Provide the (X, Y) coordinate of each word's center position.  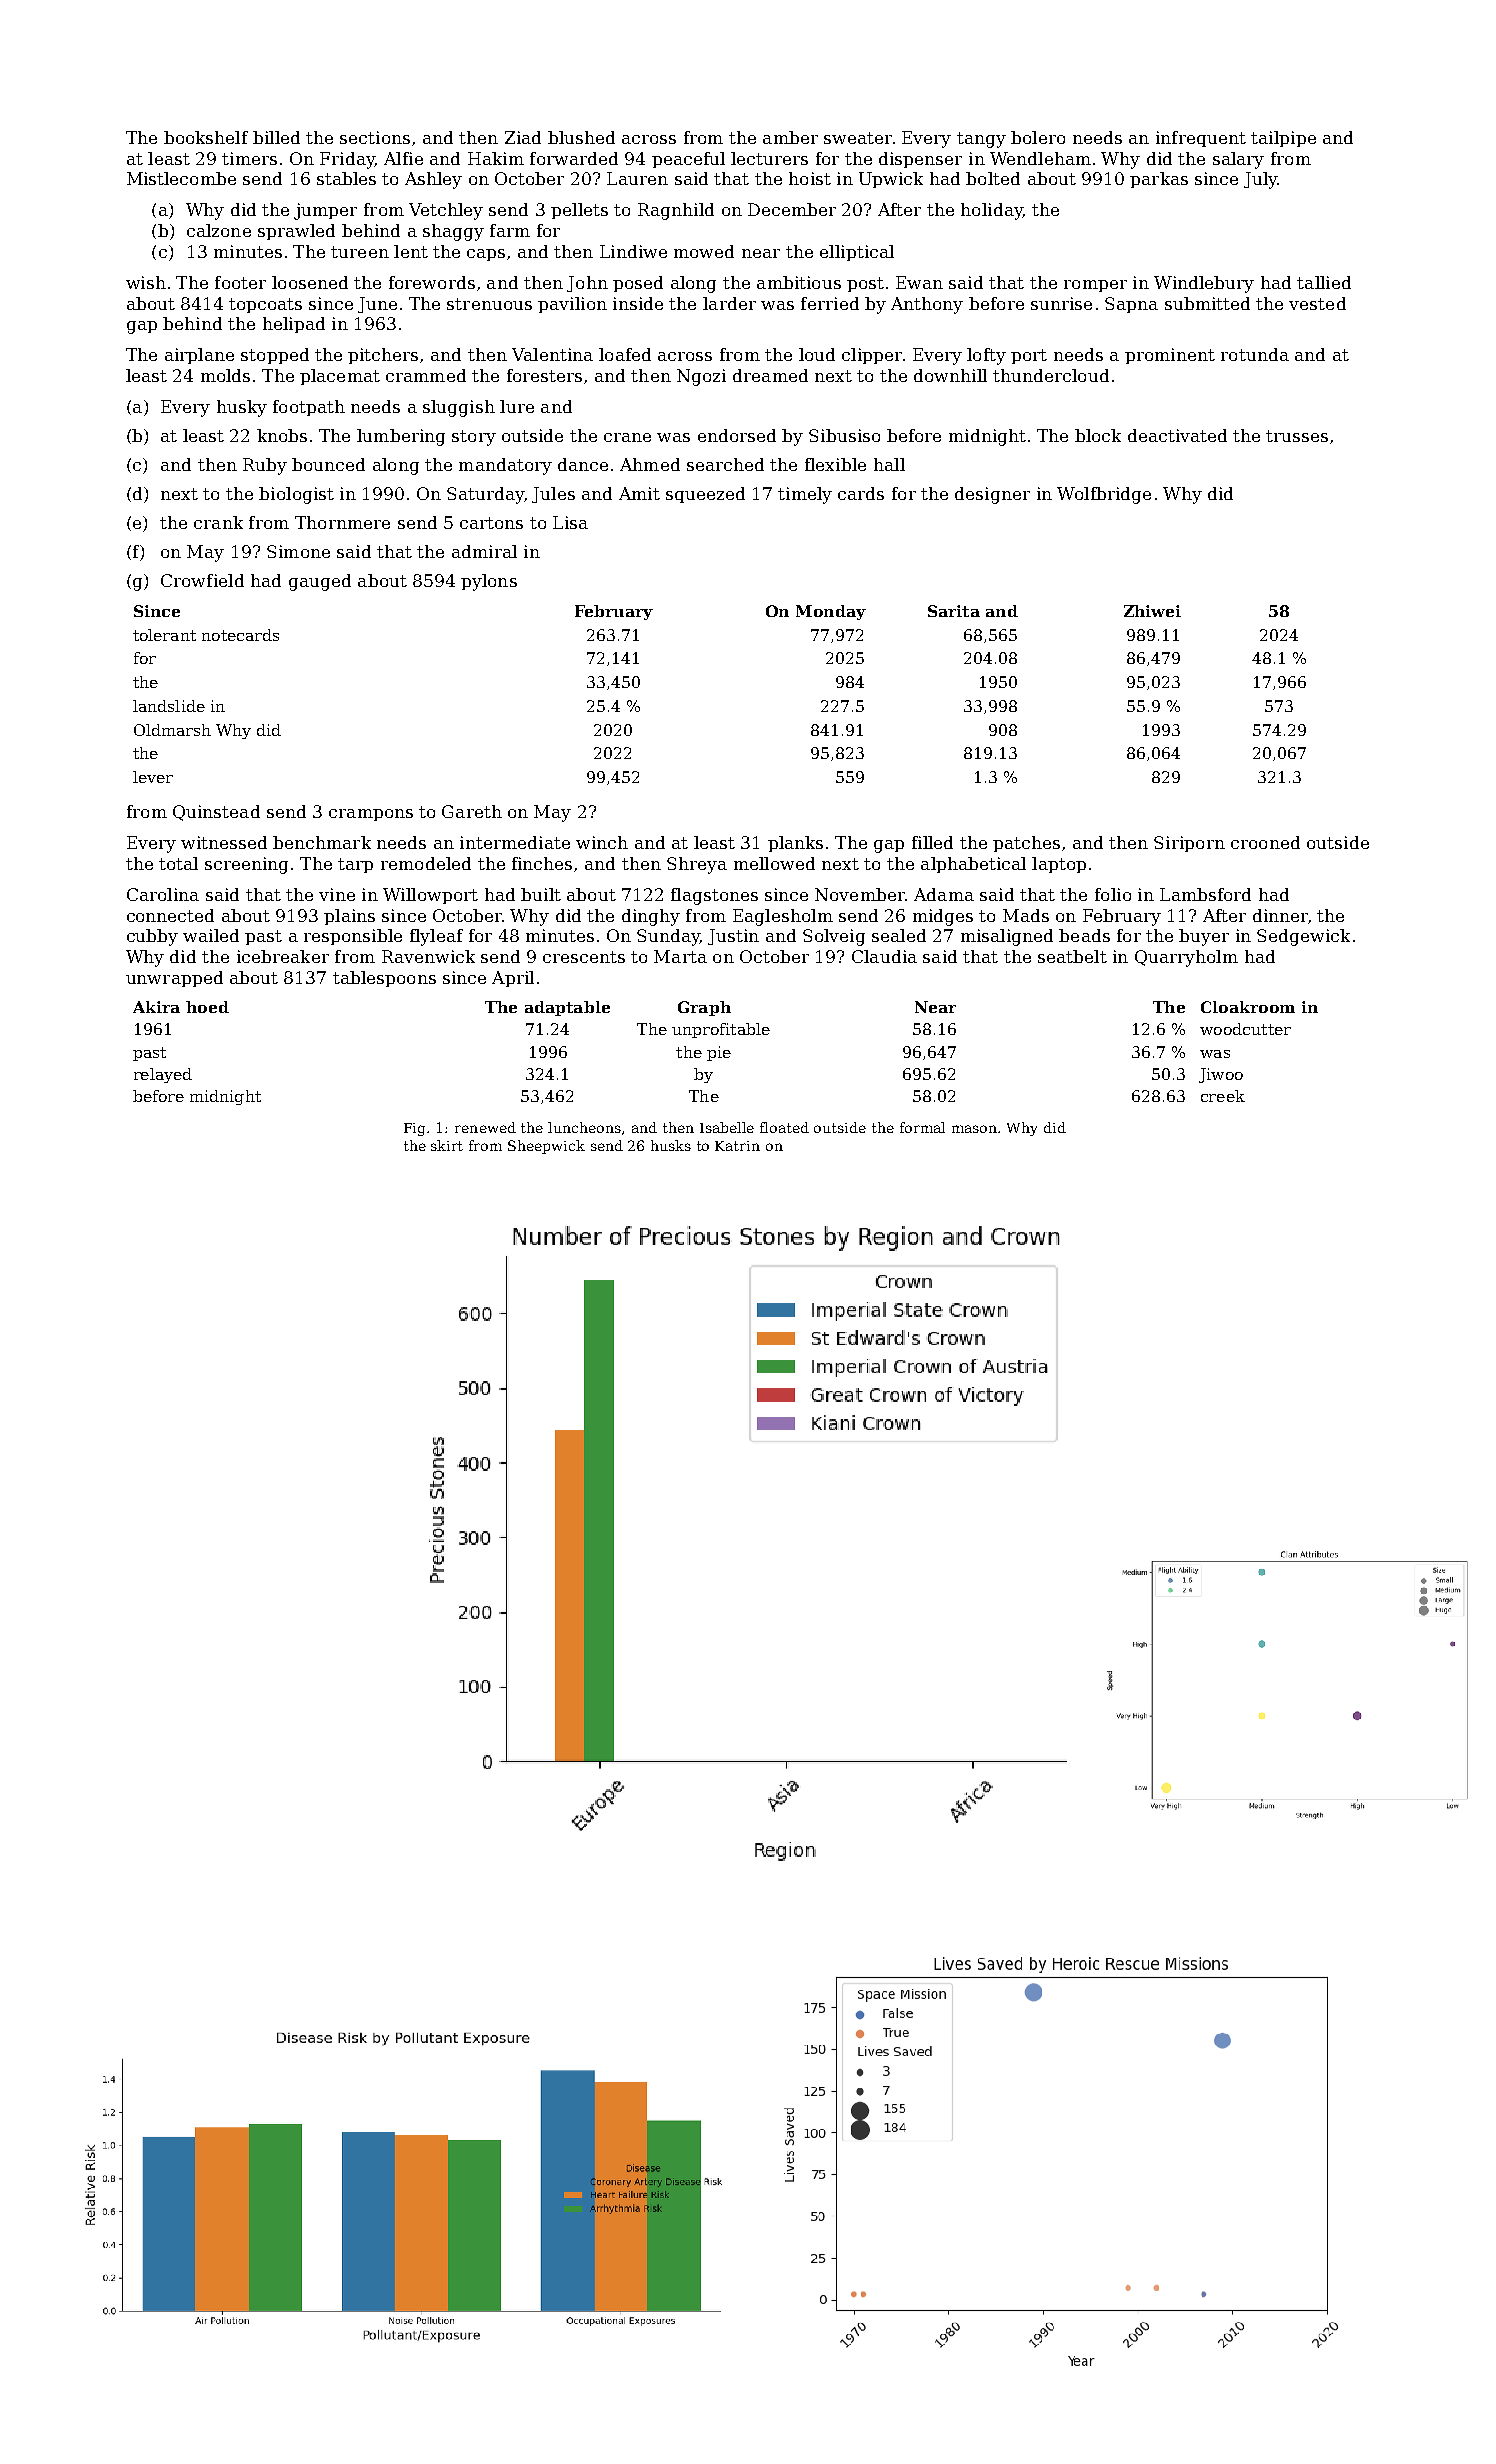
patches (1026, 844)
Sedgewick (1303, 937)
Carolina (163, 894)
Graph (704, 1008)
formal (922, 1127)
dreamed (770, 375)
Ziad (523, 137)
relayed (163, 1075)
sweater (858, 138)
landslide (169, 706)
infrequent (1201, 139)
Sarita (954, 611)
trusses (1297, 436)
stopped (275, 356)
